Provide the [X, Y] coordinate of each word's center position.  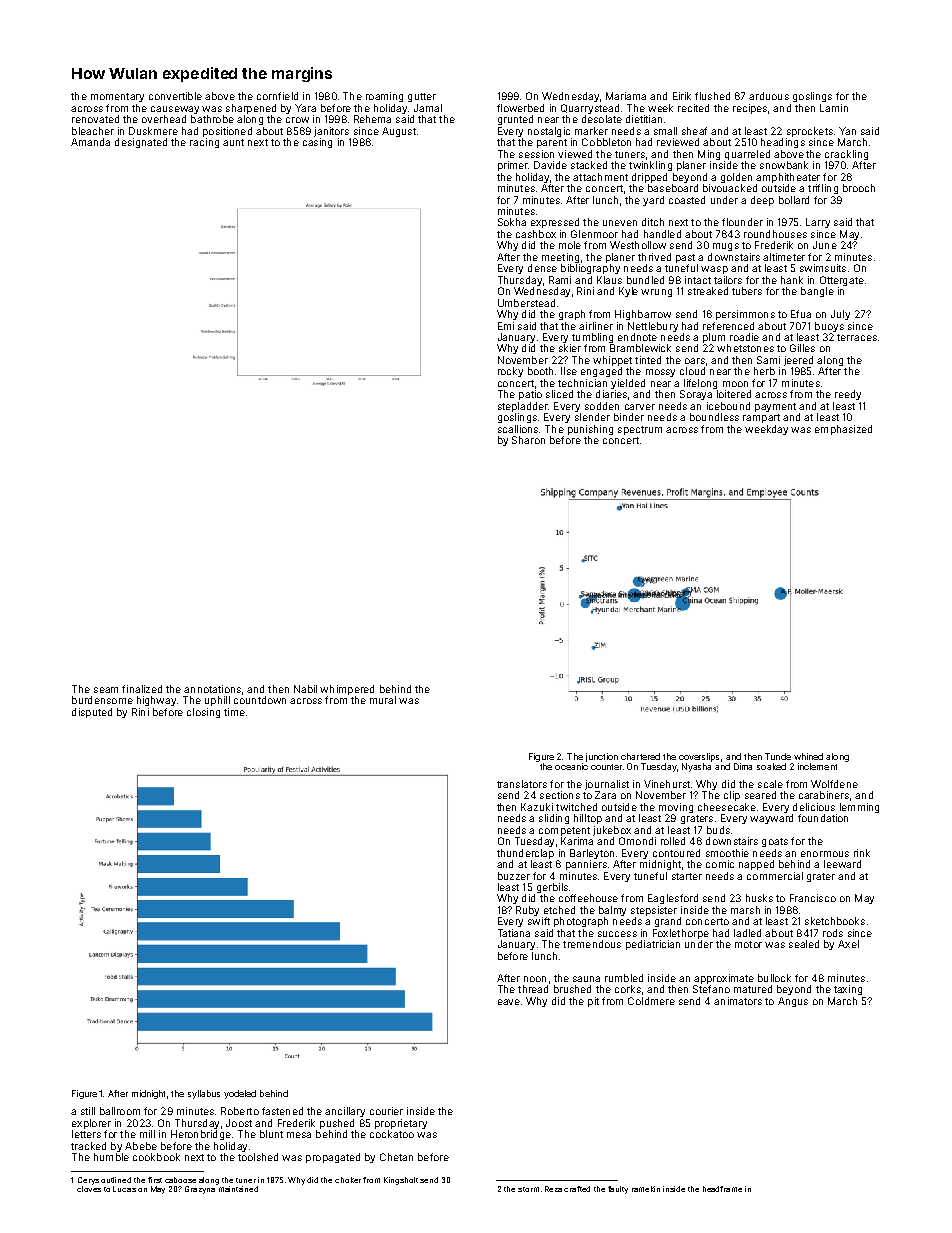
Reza [553, 1189]
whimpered [347, 690]
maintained [238, 1189]
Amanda [90, 142]
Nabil [305, 689]
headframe [722, 1189]
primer [513, 166]
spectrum [640, 430]
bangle [817, 292]
